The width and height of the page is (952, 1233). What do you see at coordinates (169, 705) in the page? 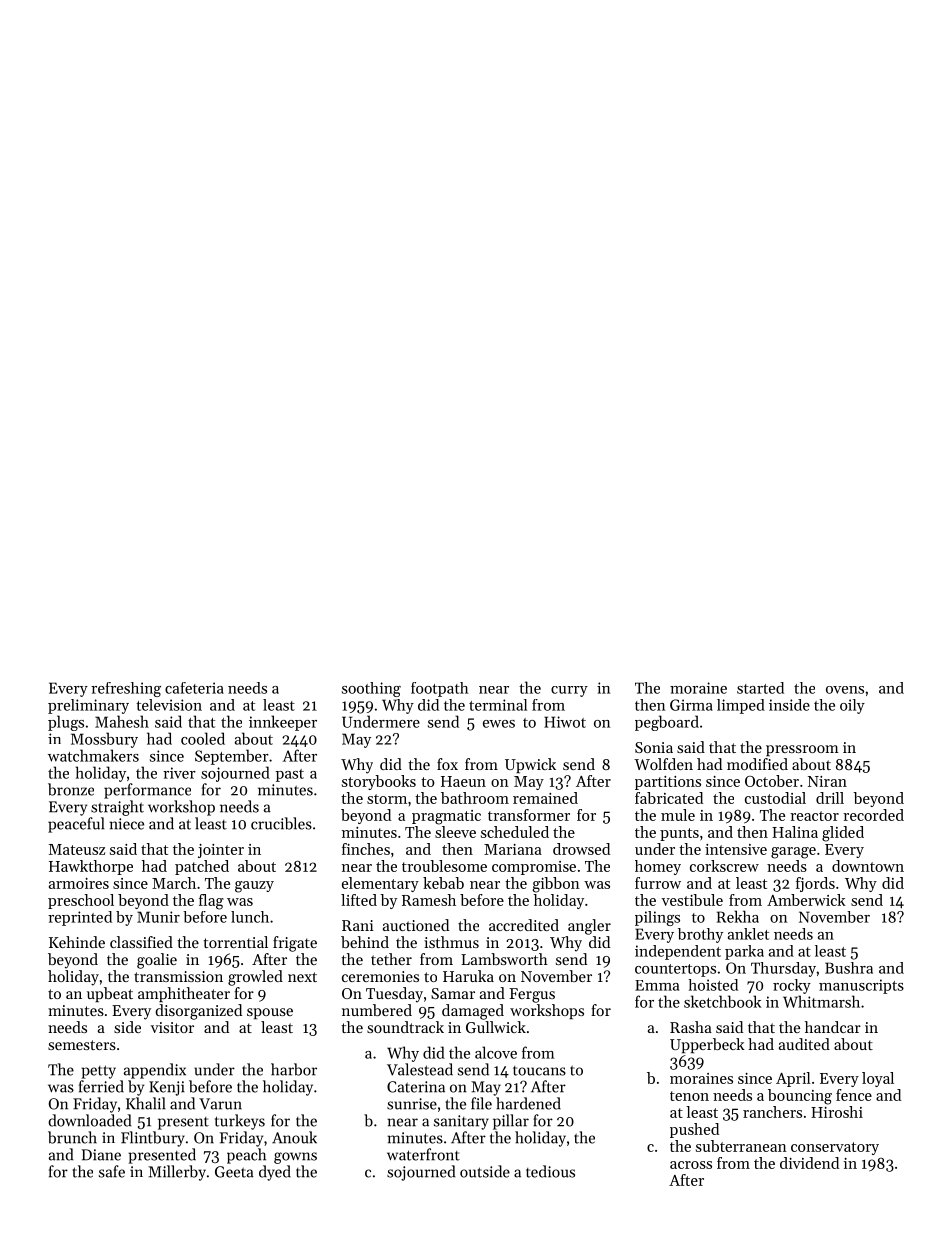
I see `television` at bounding box center [169, 705].
